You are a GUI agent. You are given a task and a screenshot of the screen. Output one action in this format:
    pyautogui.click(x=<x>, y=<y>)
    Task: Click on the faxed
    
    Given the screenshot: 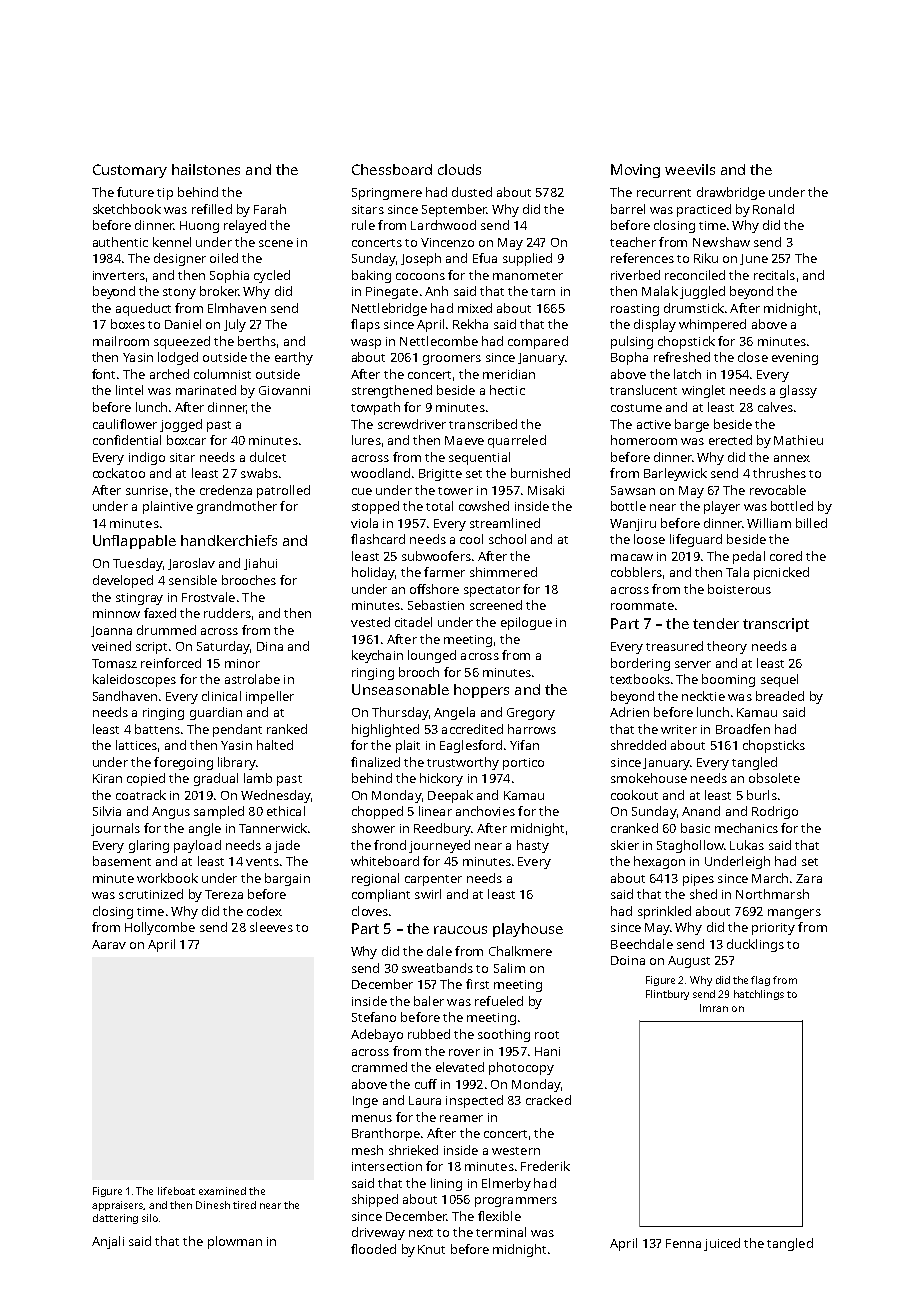 What is the action you would take?
    pyautogui.click(x=160, y=613)
